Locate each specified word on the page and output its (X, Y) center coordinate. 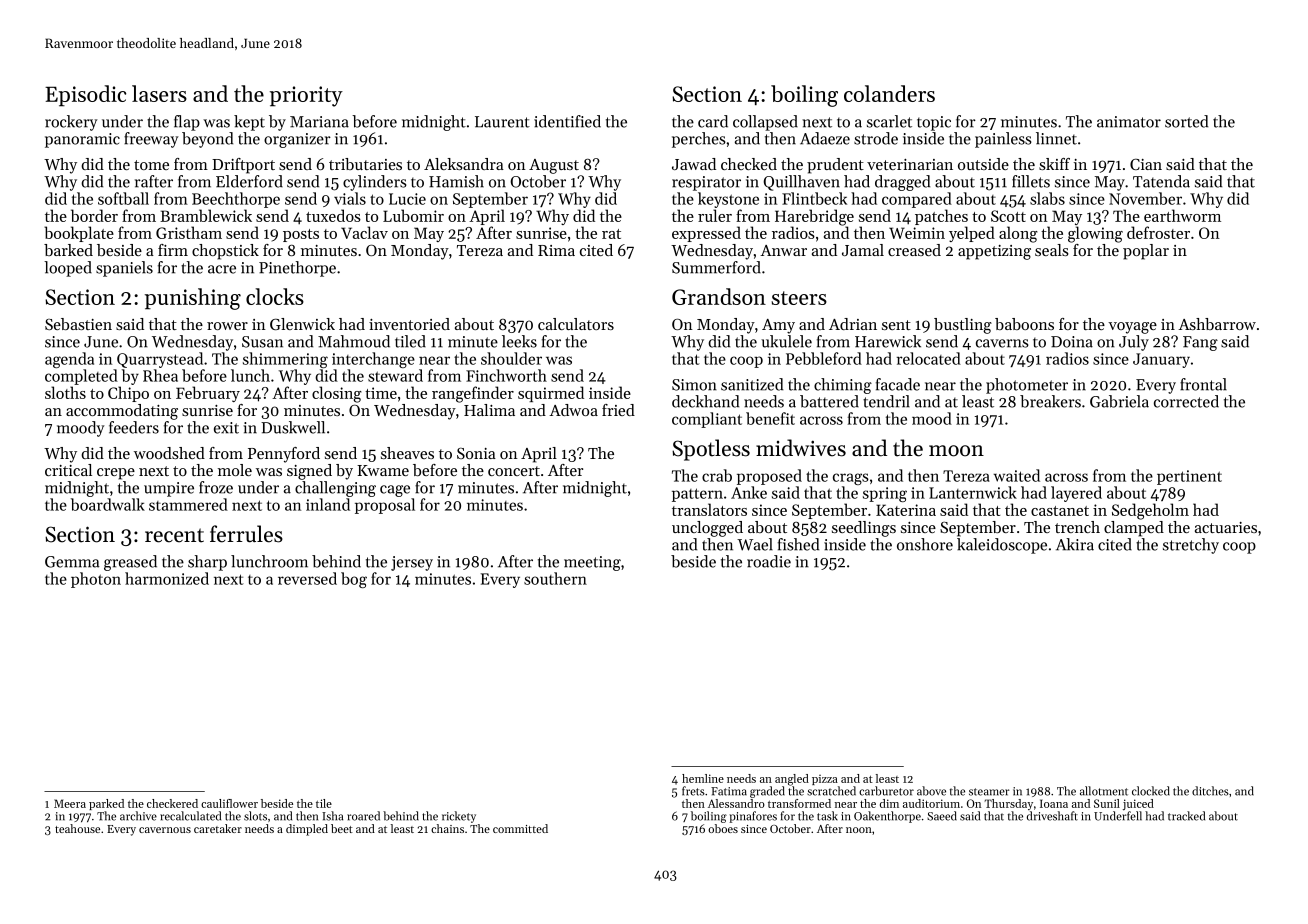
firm (173, 250)
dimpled (307, 830)
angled (792, 780)
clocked (1151, 791)
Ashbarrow (1217, 324)
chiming (843, 386)
